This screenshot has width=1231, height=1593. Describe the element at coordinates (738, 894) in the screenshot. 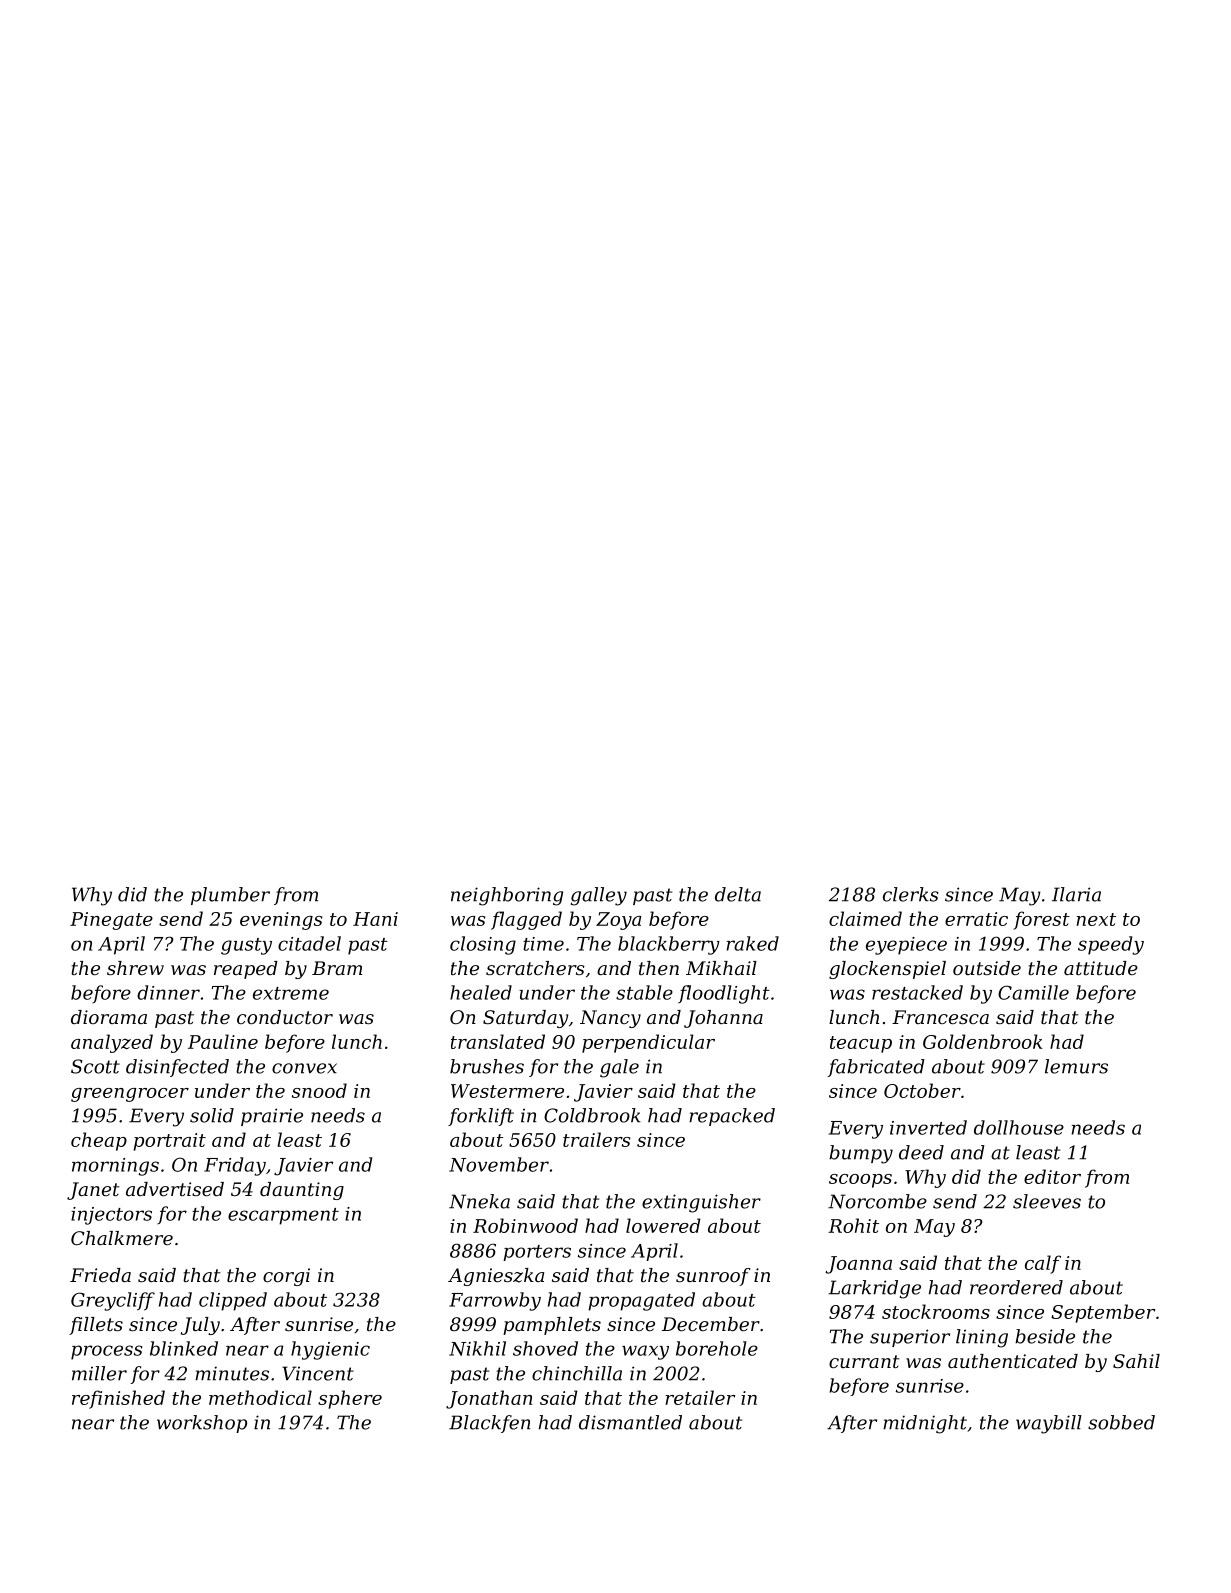

I see `delta` at that location.
